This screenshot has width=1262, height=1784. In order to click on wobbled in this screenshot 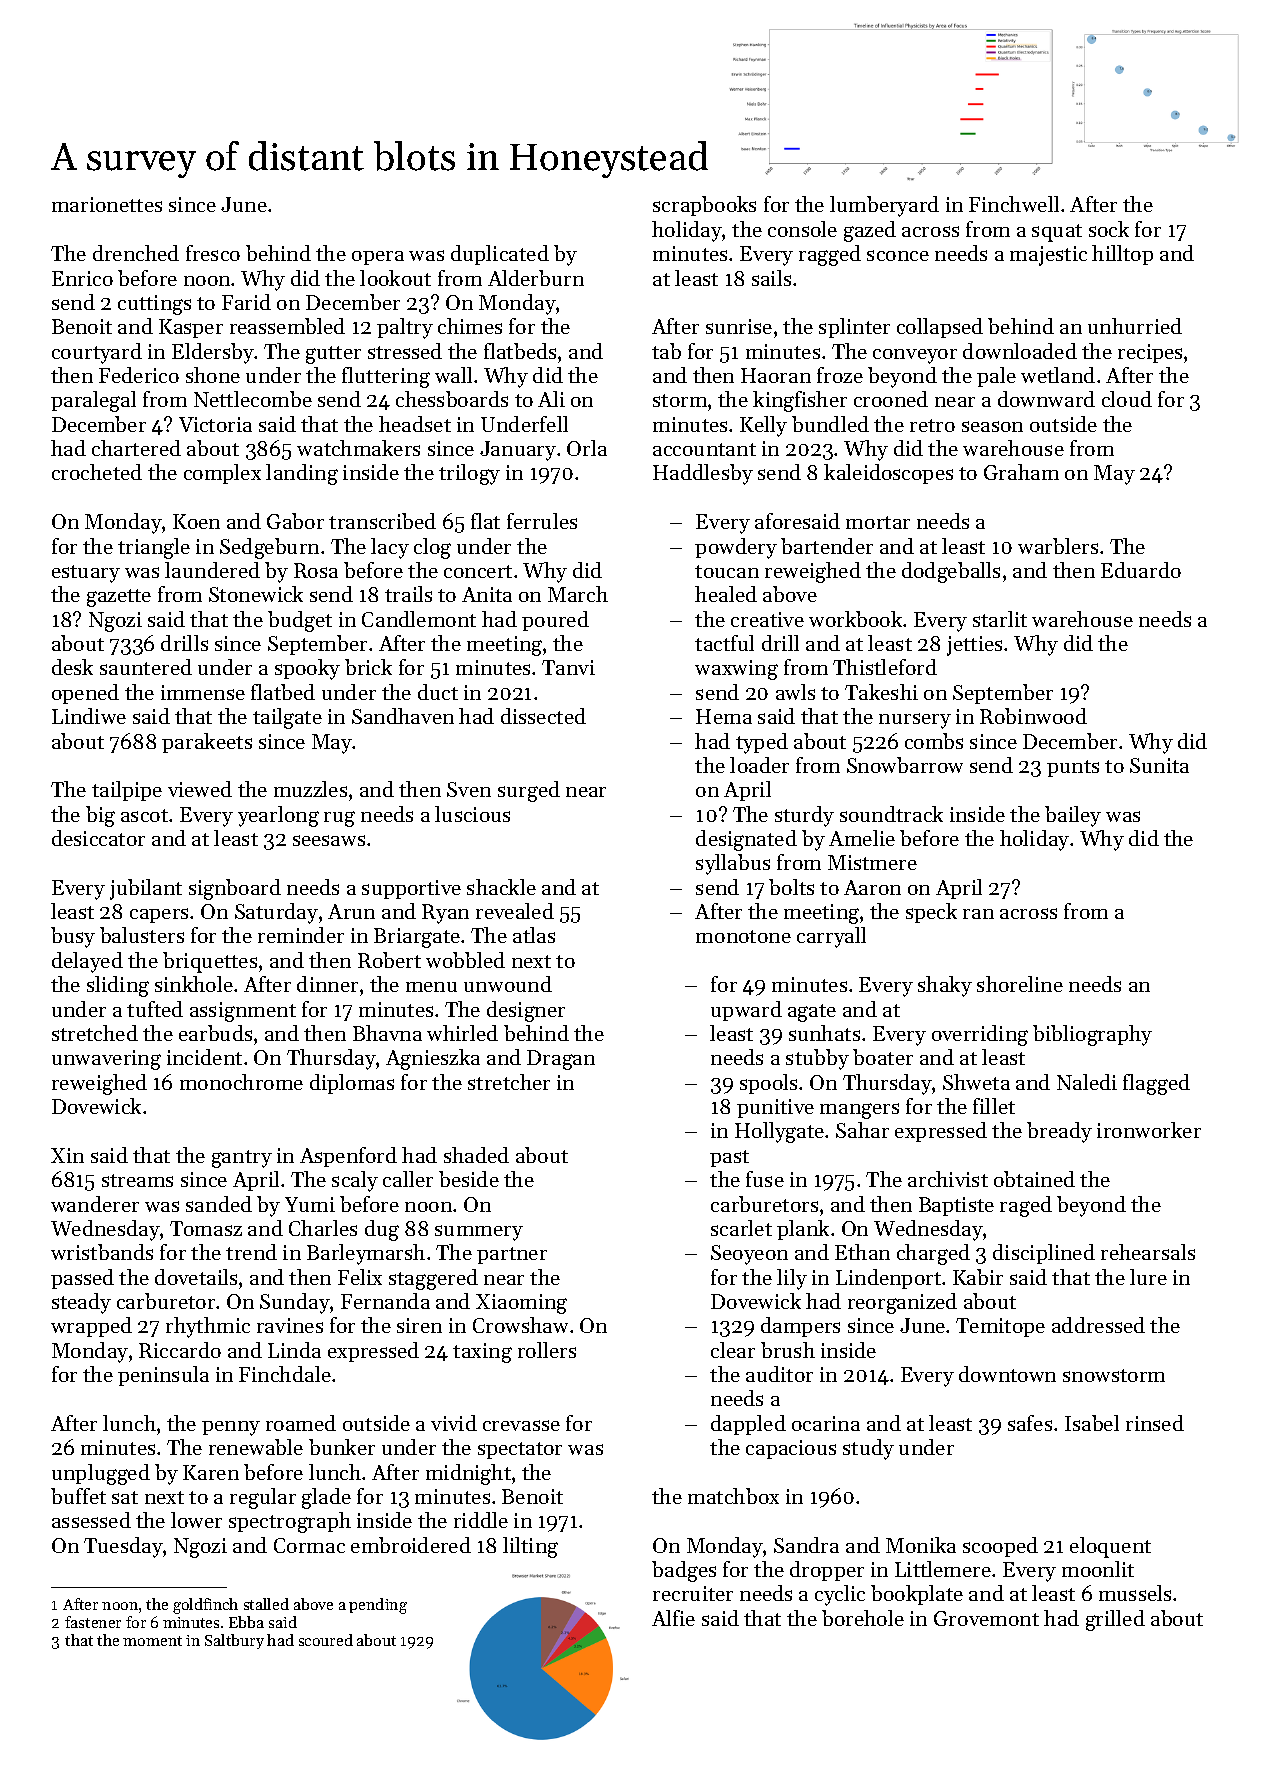, I will do `click(465, 960)`.
